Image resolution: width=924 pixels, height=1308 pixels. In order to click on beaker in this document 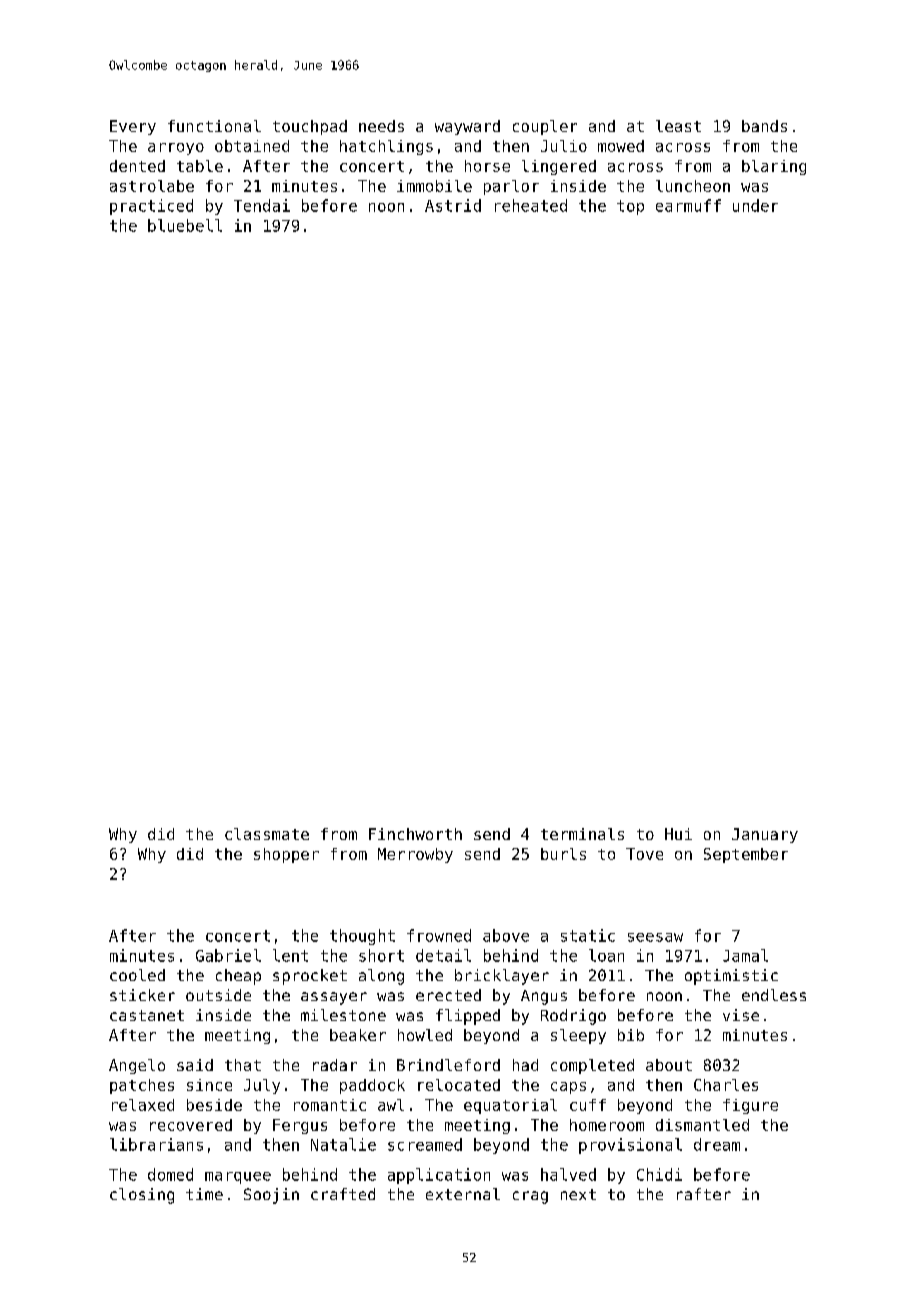, I will do `click(358, 1035)`.
